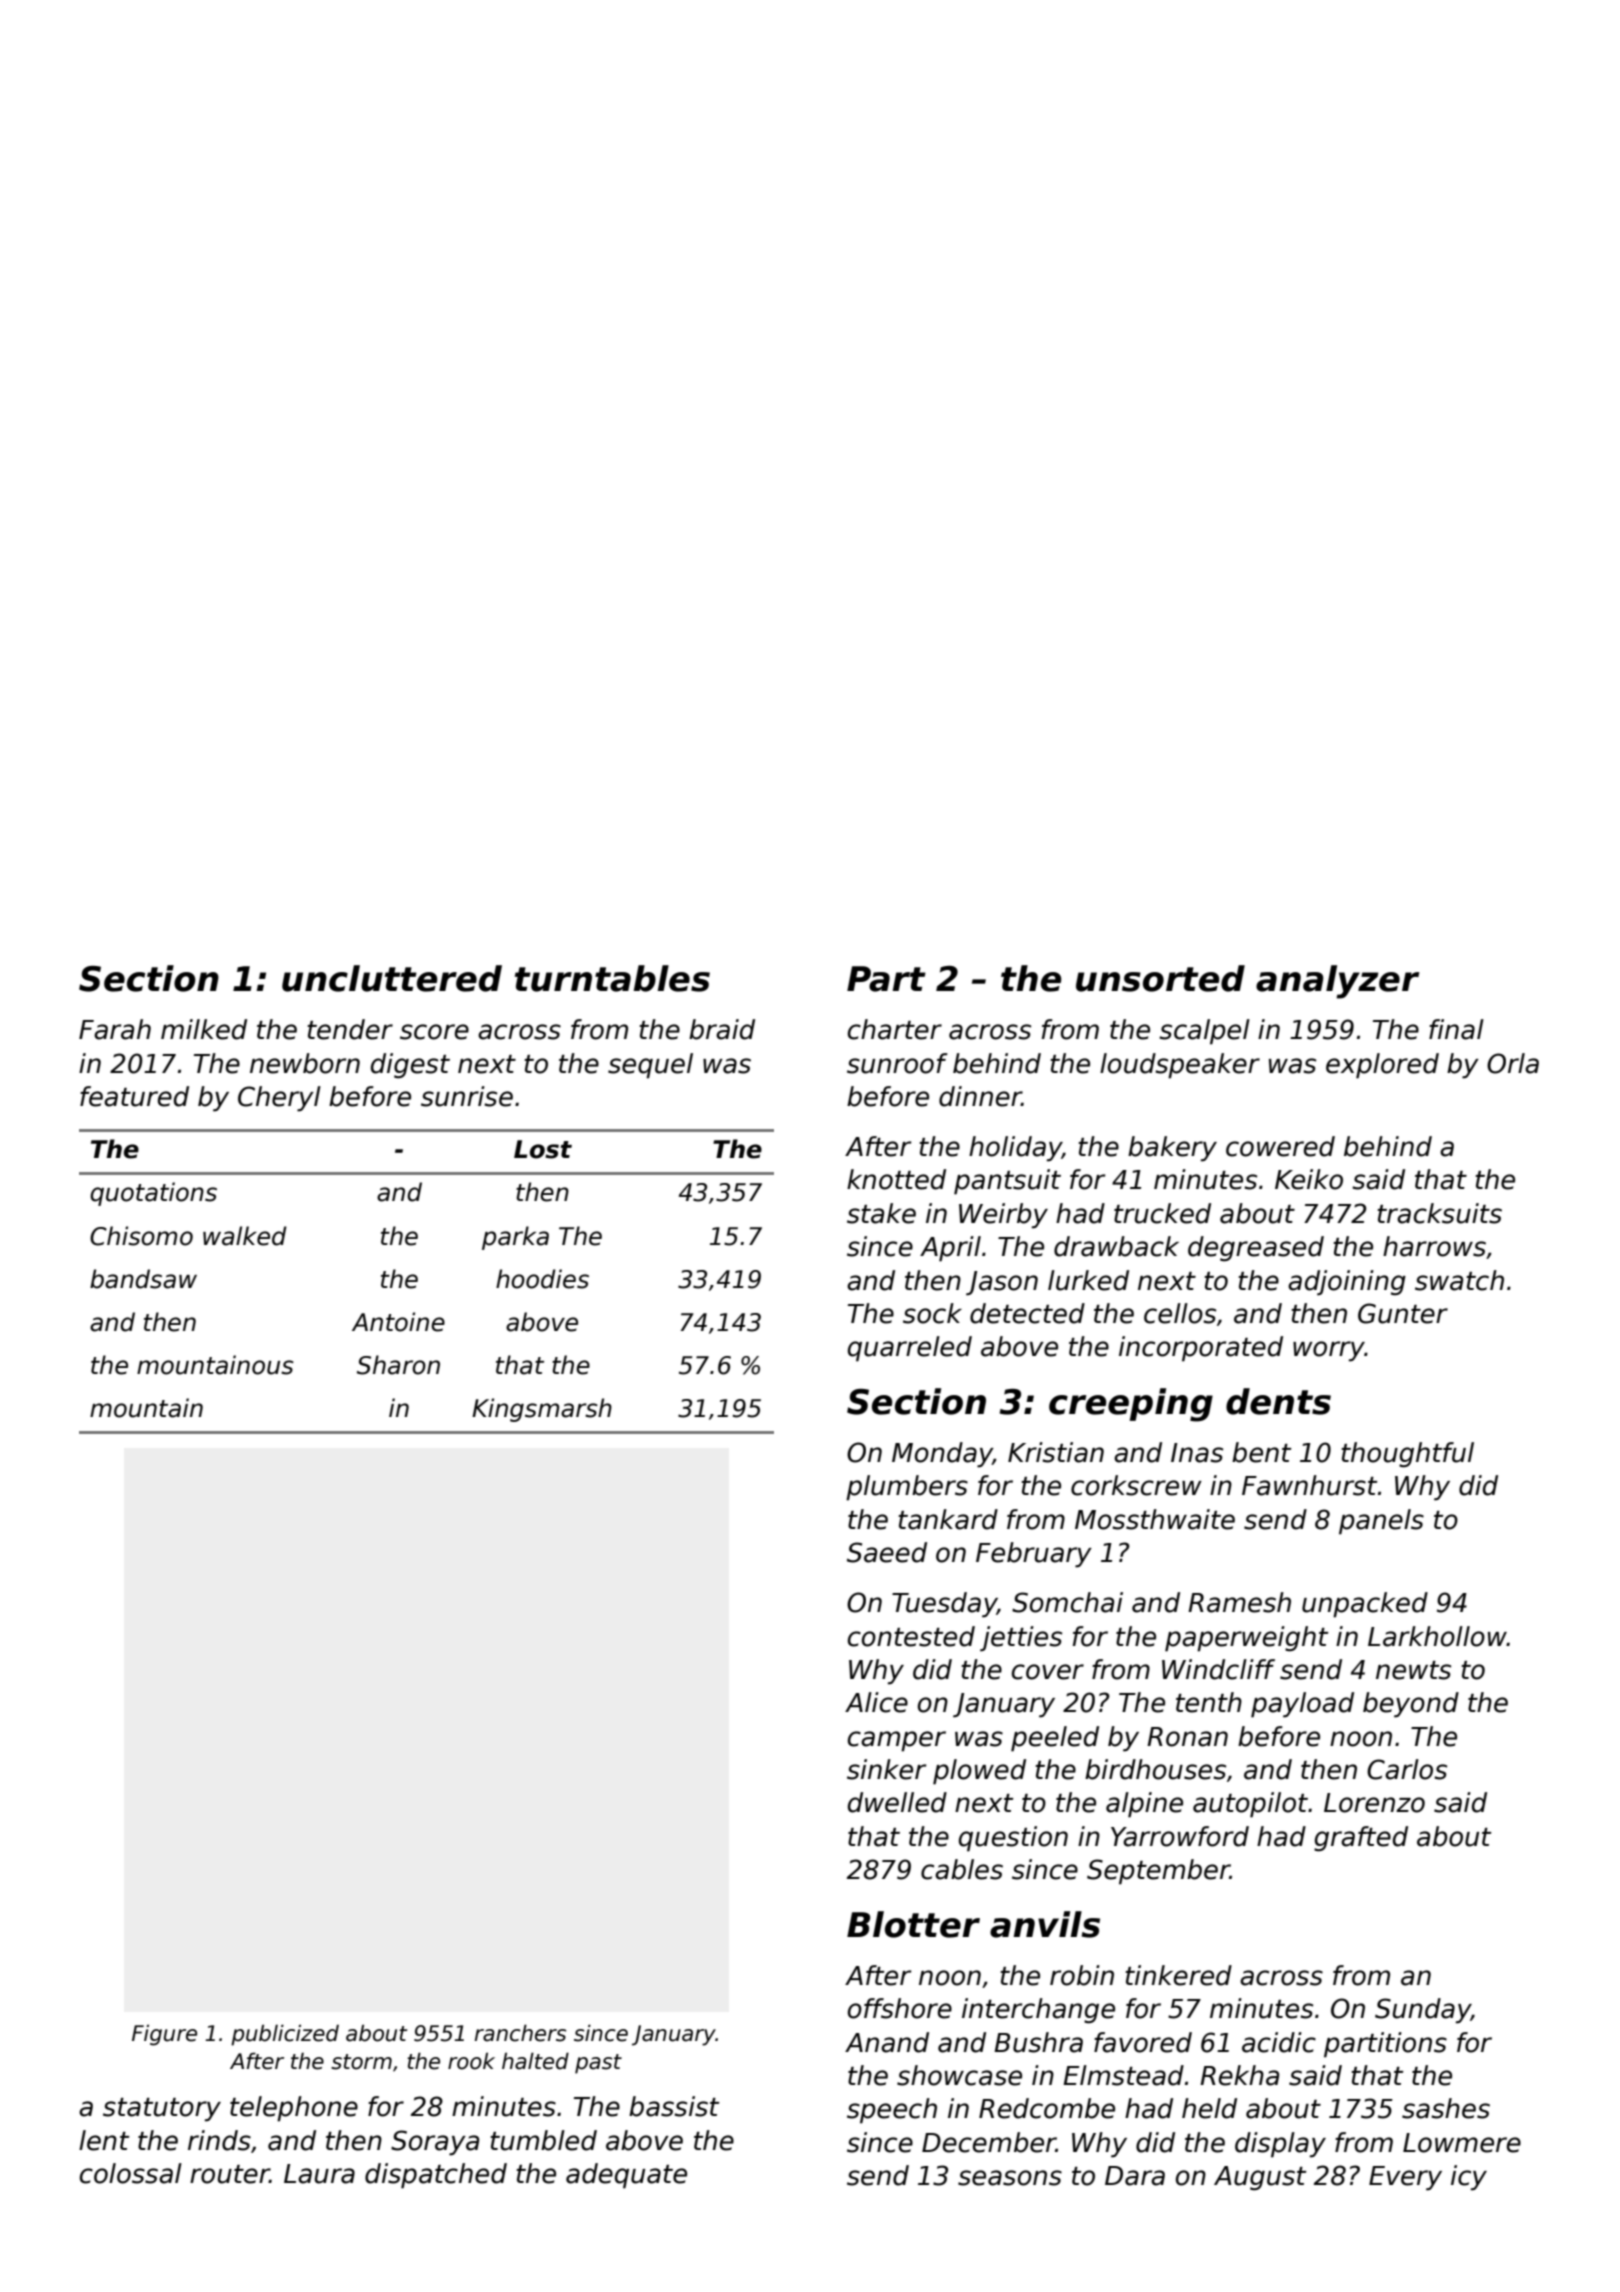 The height and width of the screenshot is (2292, 1620). What do you see at coordinates (876, 1702) in the screenshot?
I see `Alice` at bounding box center [876, 1702].
